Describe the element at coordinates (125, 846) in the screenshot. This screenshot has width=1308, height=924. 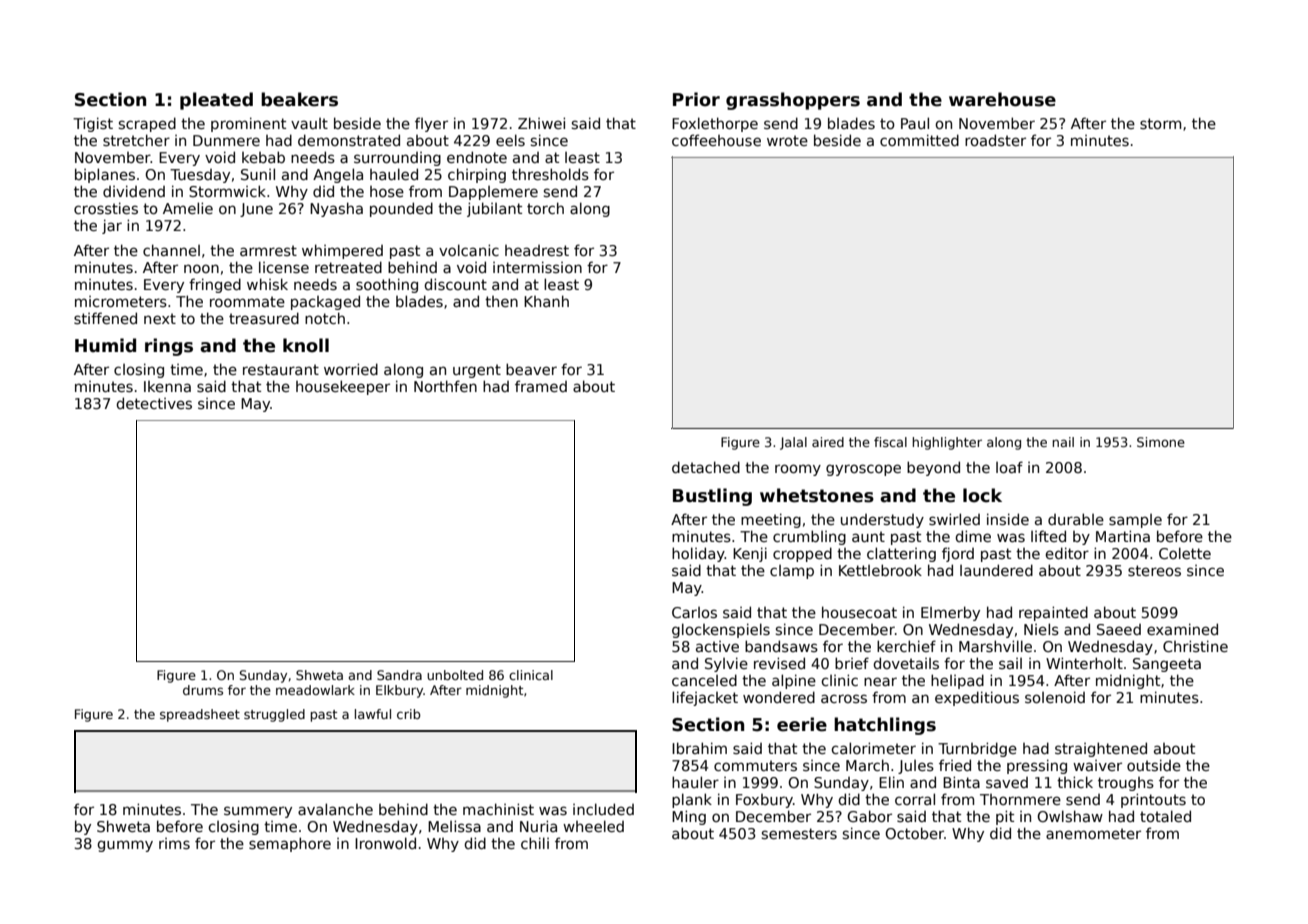
I see `gummy` at that location.
